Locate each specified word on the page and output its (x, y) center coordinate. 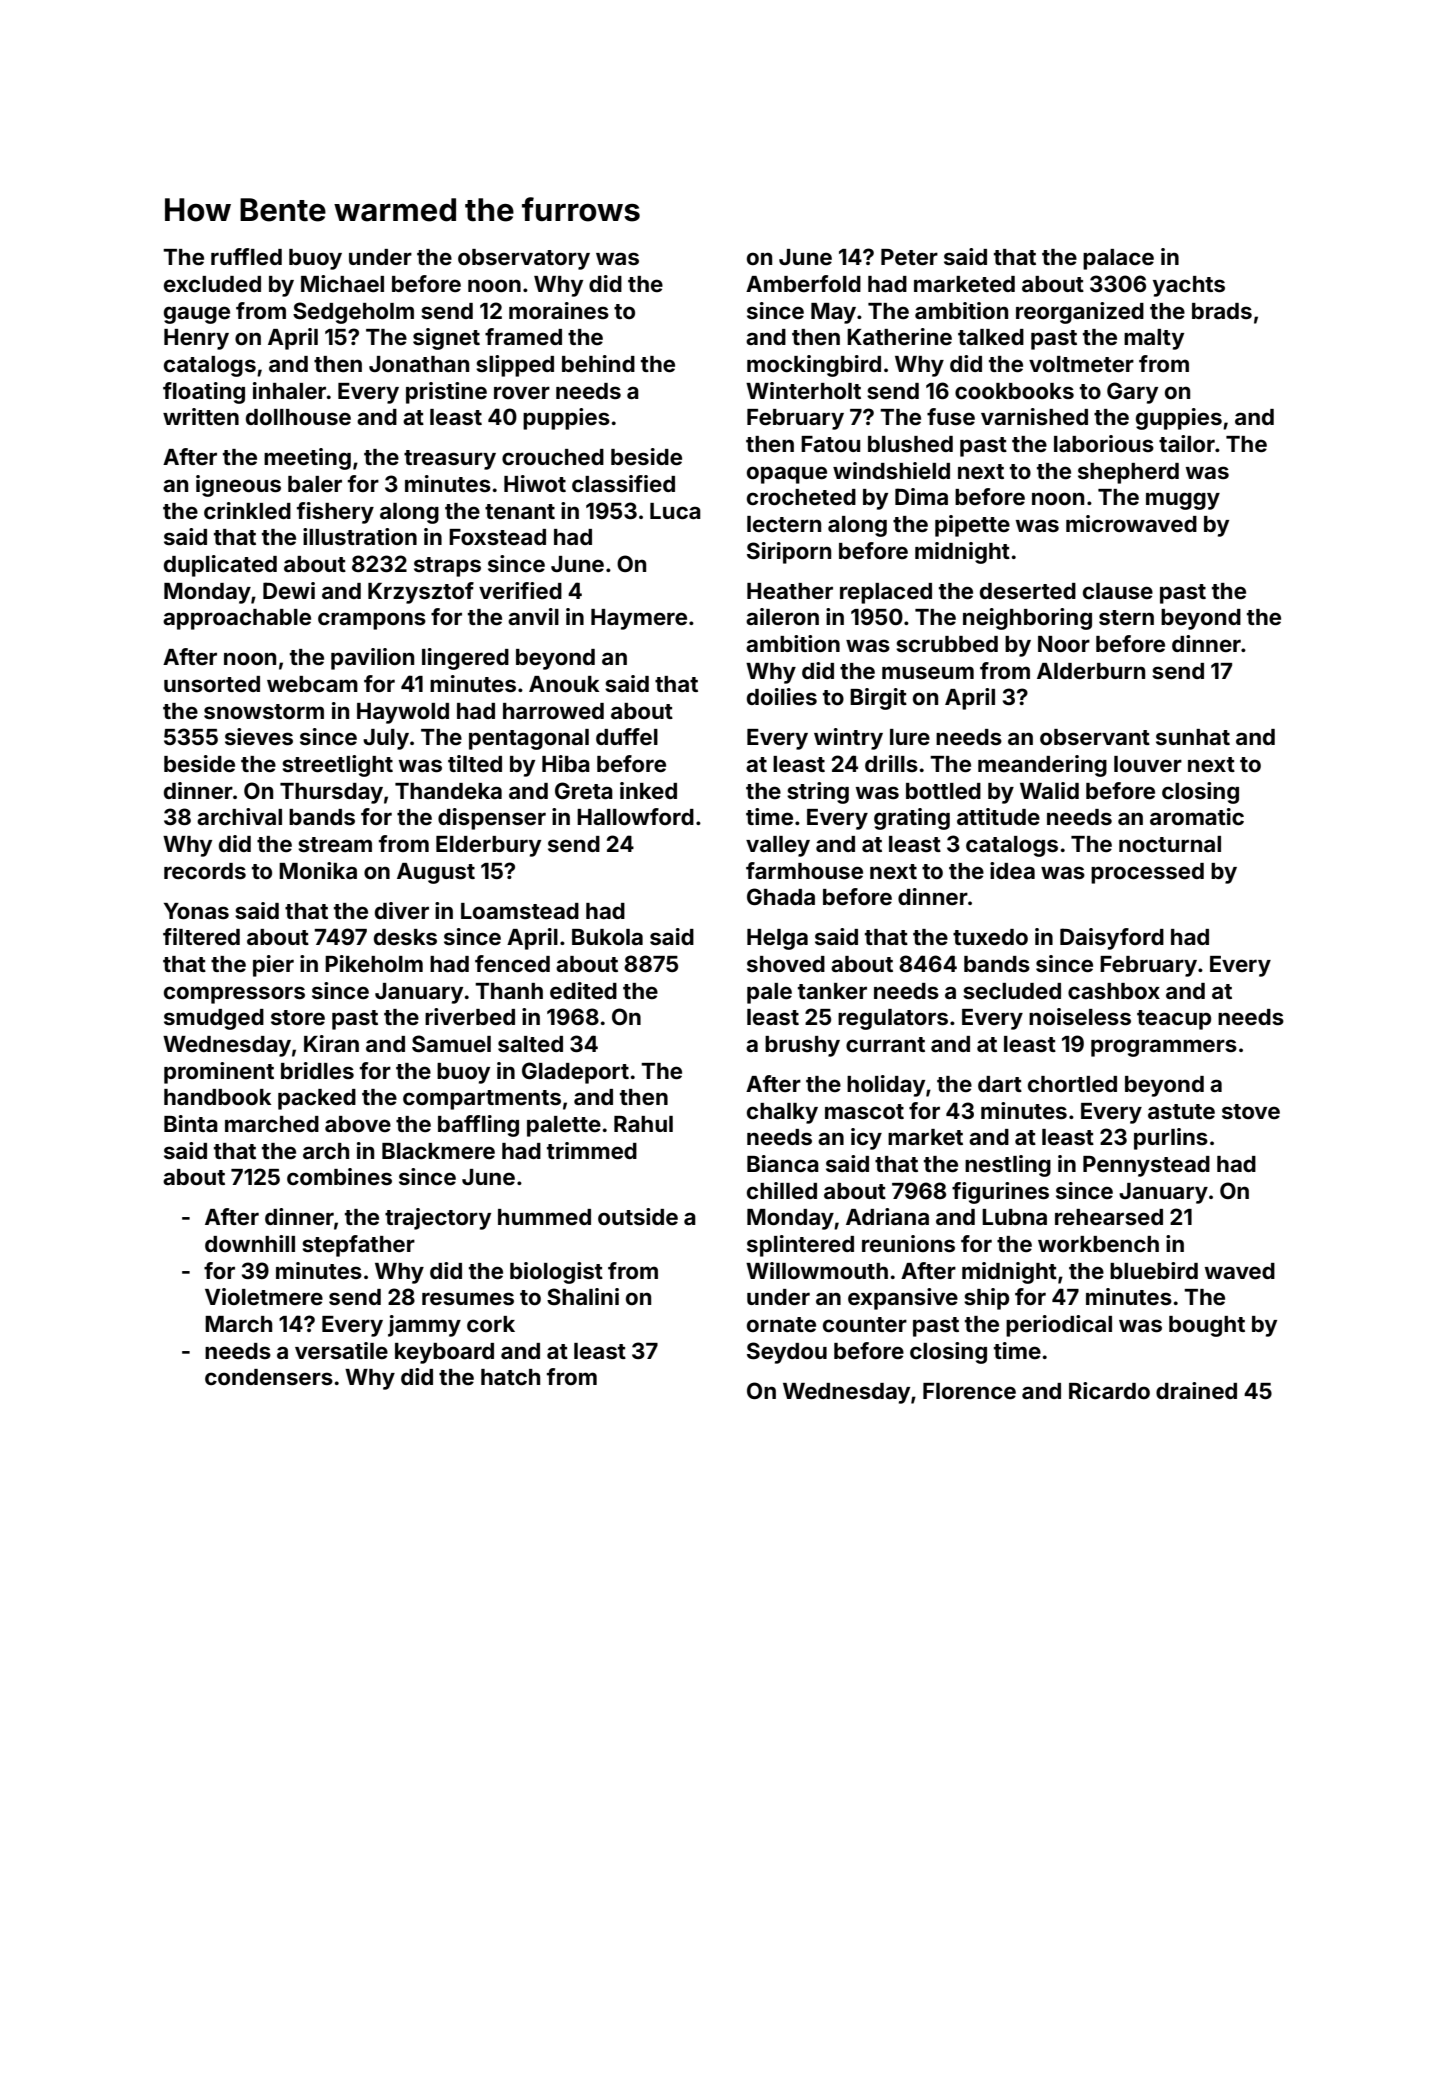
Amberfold (803, 283)
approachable (237, 619)
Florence (969, 1391)
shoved (786, 964)
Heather (790, 591)
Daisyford (1112, 939)
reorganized (1080, 313)
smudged (214, 1019)
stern (1126, 618)
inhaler (289, 390)
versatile (341, 1350)
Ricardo (1109, 1390)
